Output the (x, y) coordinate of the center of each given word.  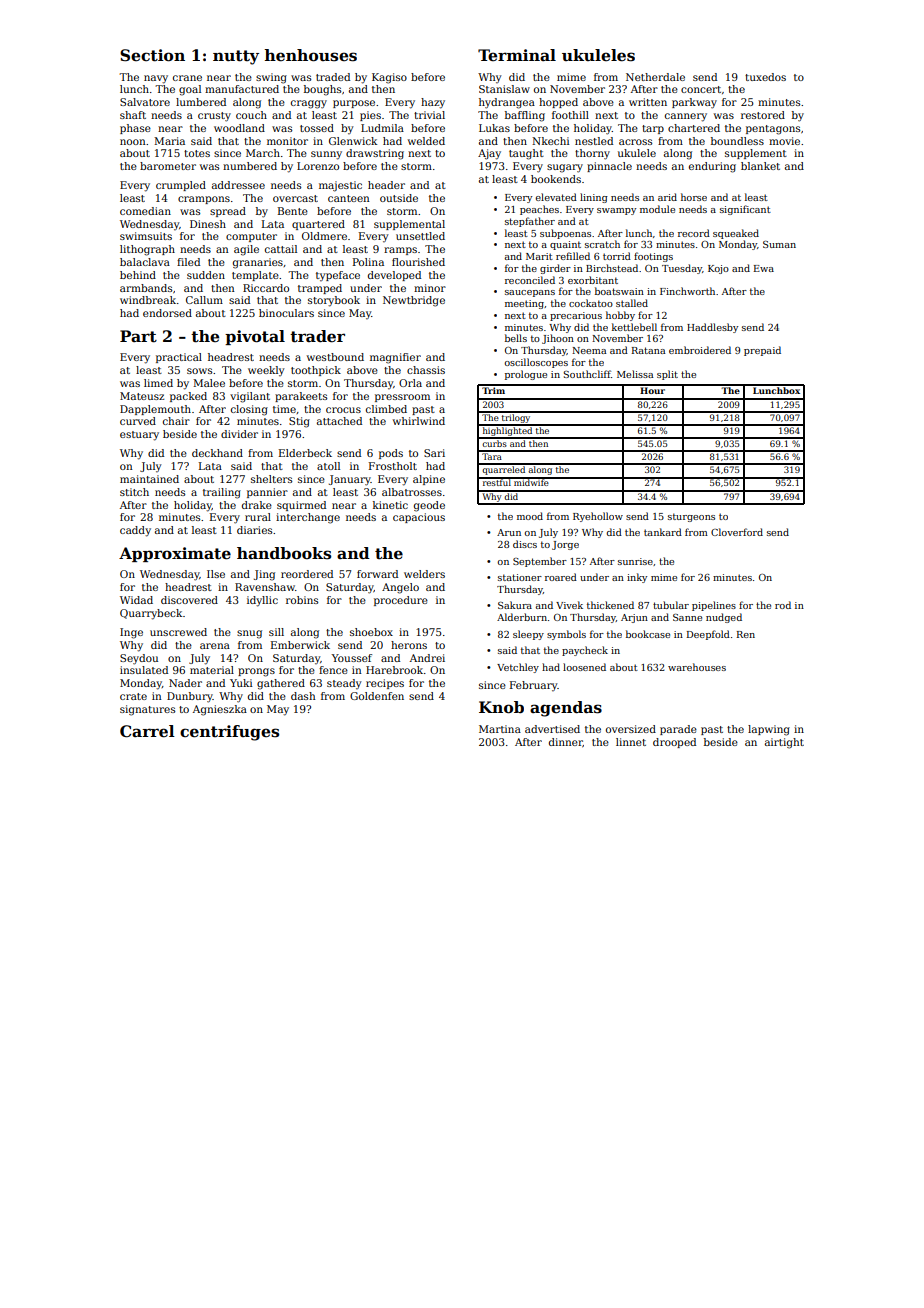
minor (430, 288)
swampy (616, 211)
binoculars (286, 313)
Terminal (517, 55)
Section (152, 55)
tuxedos (765, 77)
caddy (135, 531)
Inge (131, 633)
